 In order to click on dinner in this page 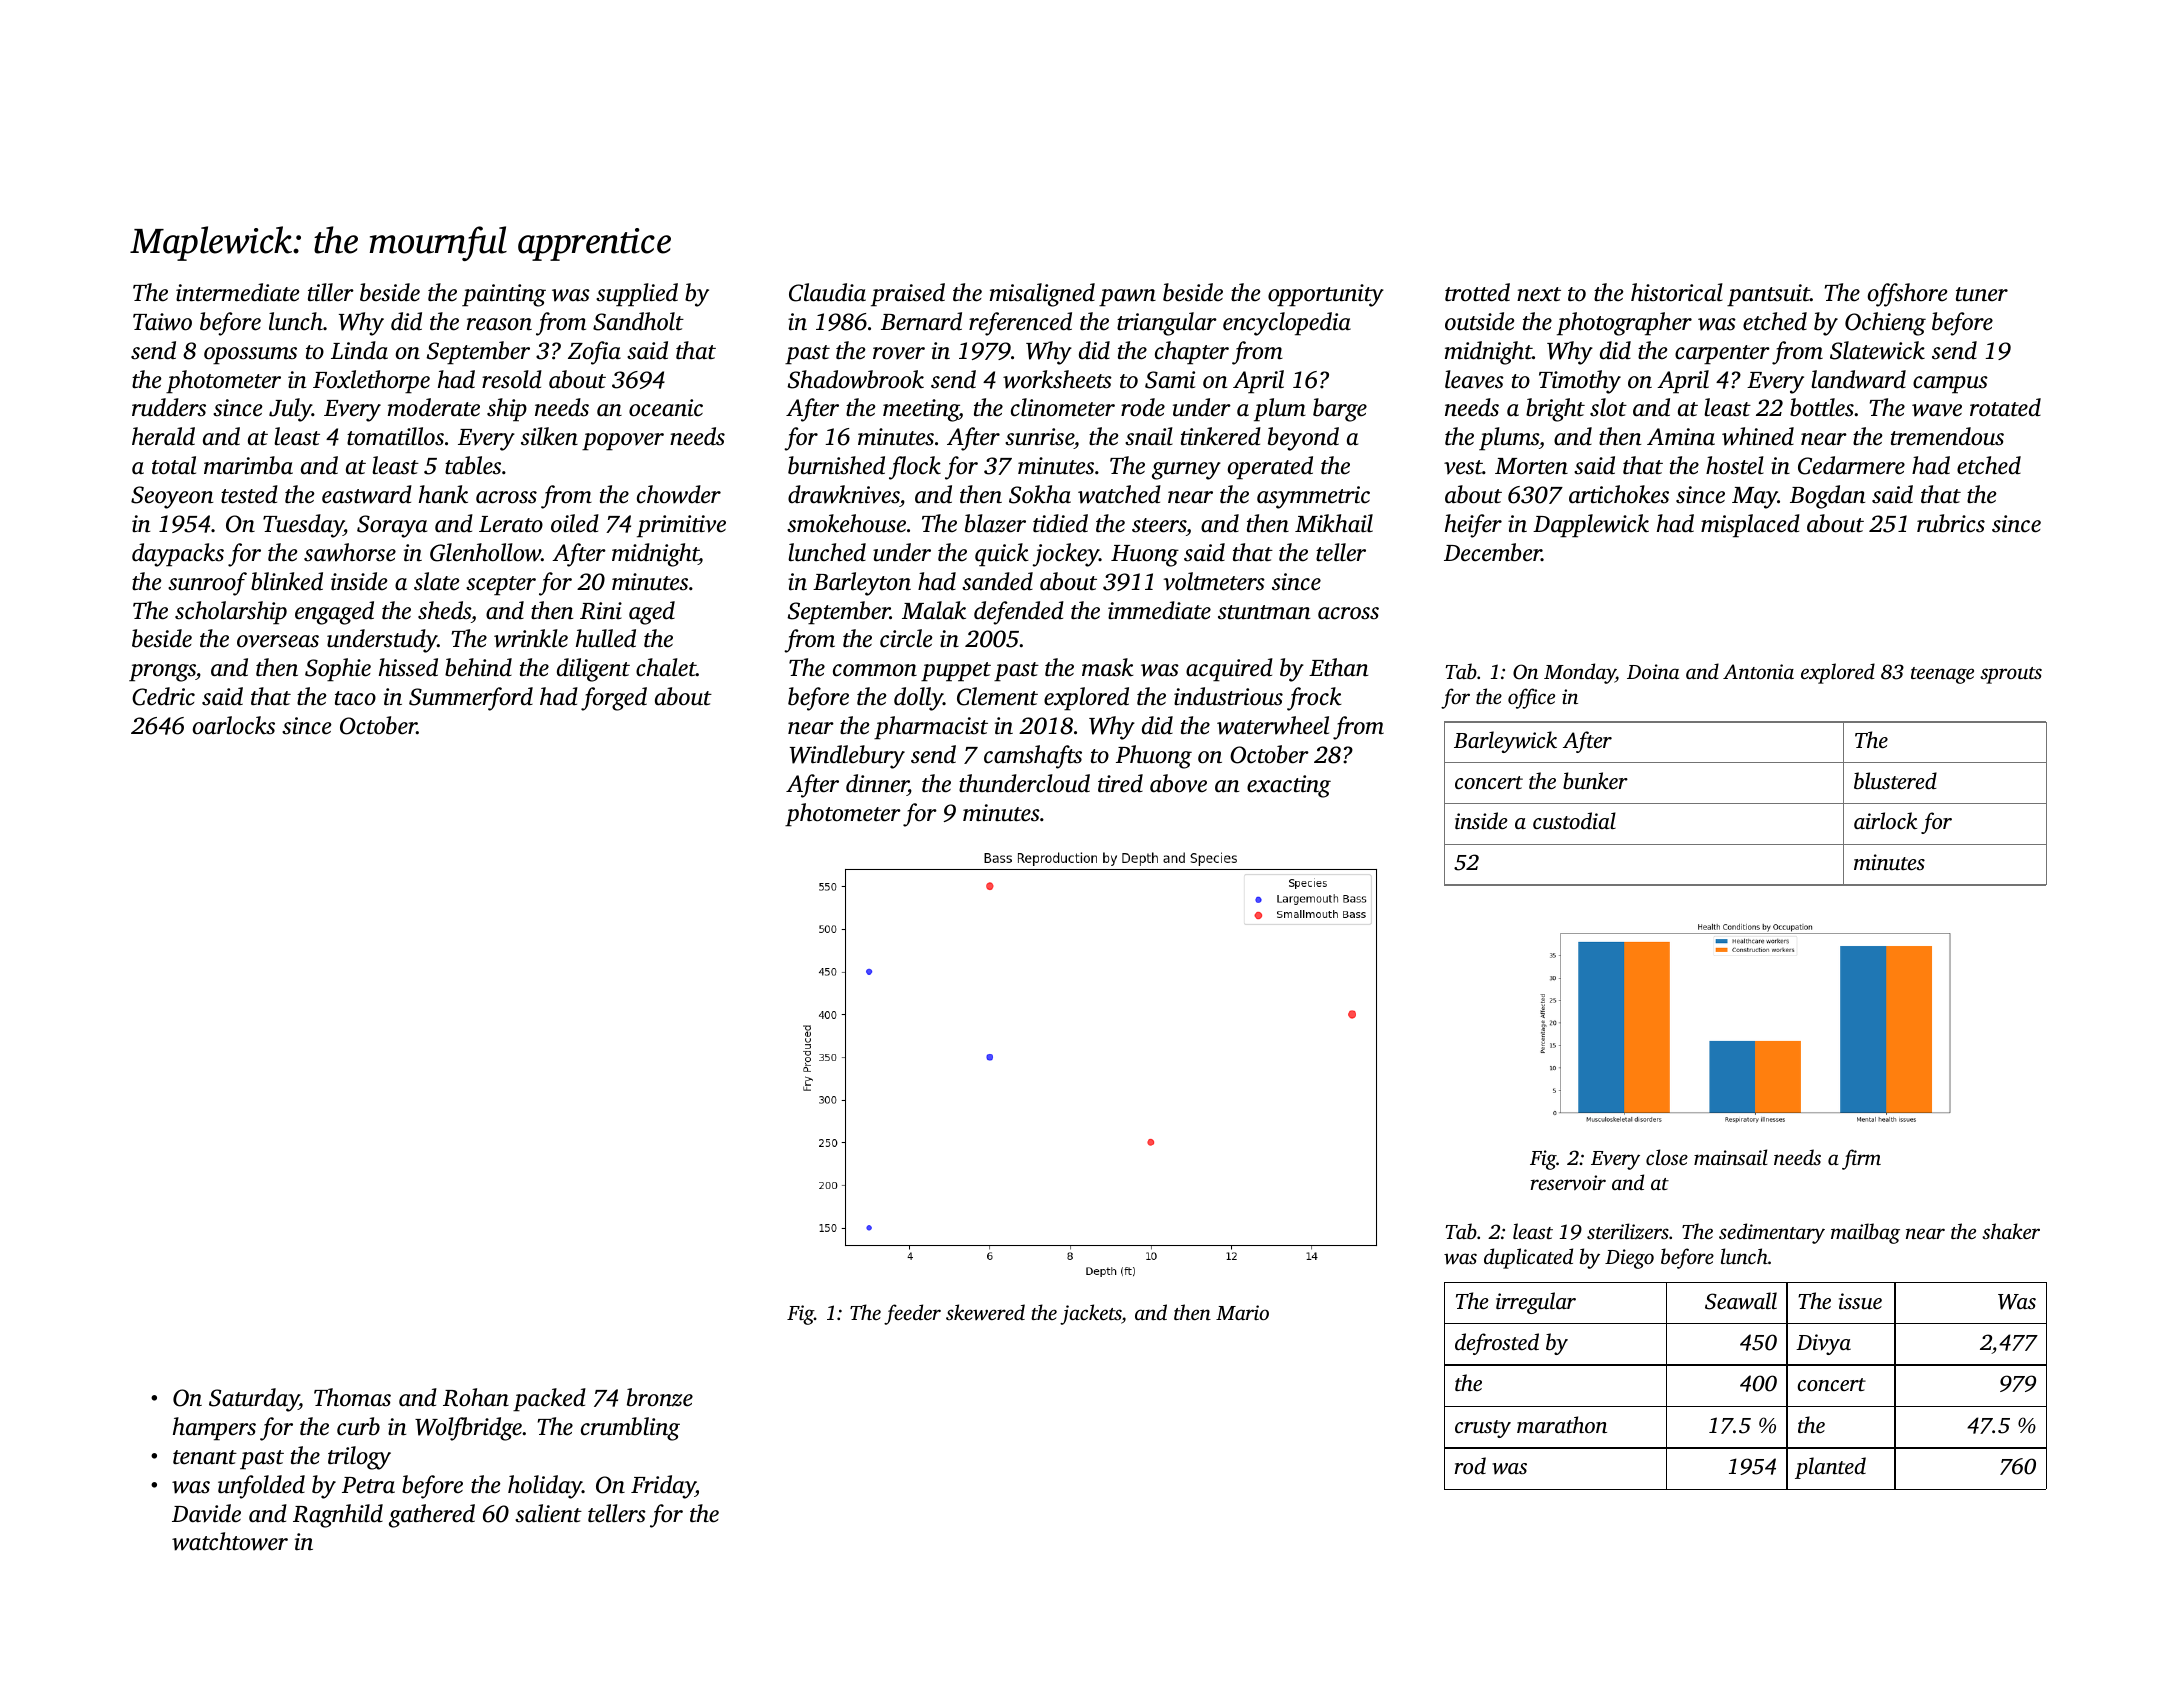, I will do `click(877, 783)`.
